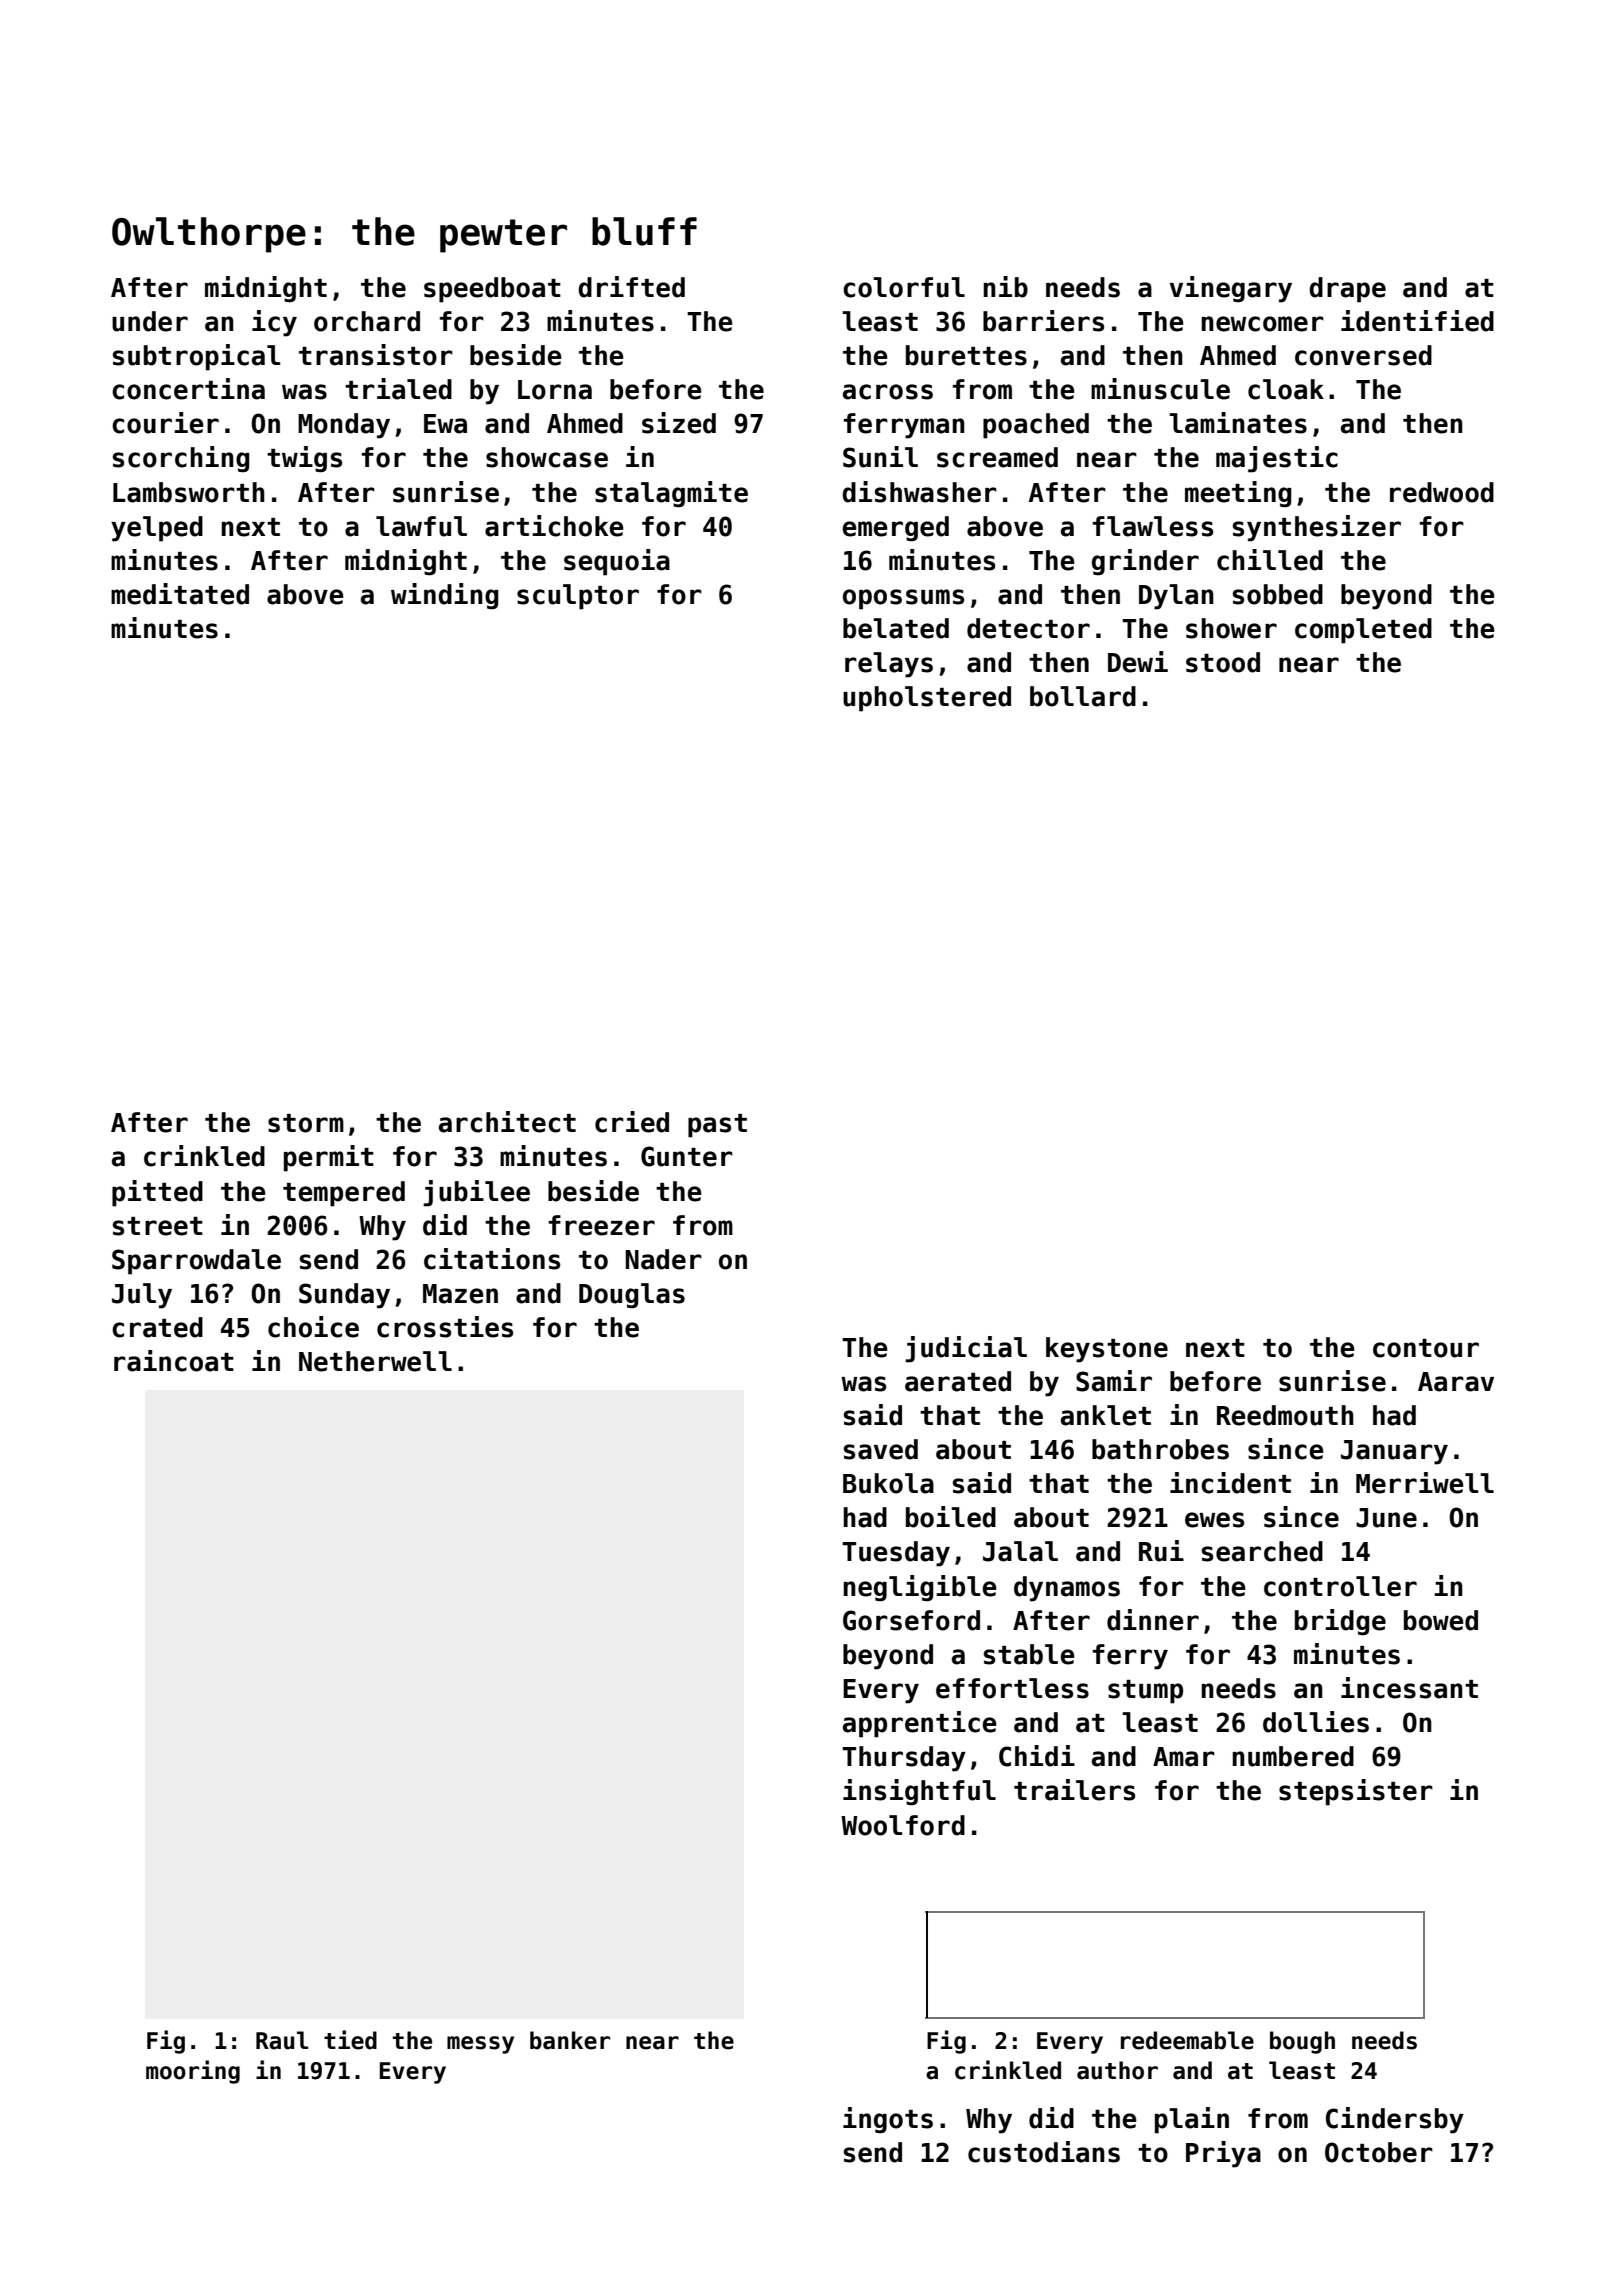 The width and height of the image is (1620, 2292). What do you see at coordinates (1231, 289) in the image?
I see `vinegary` at bounding box center [1231, 289].
